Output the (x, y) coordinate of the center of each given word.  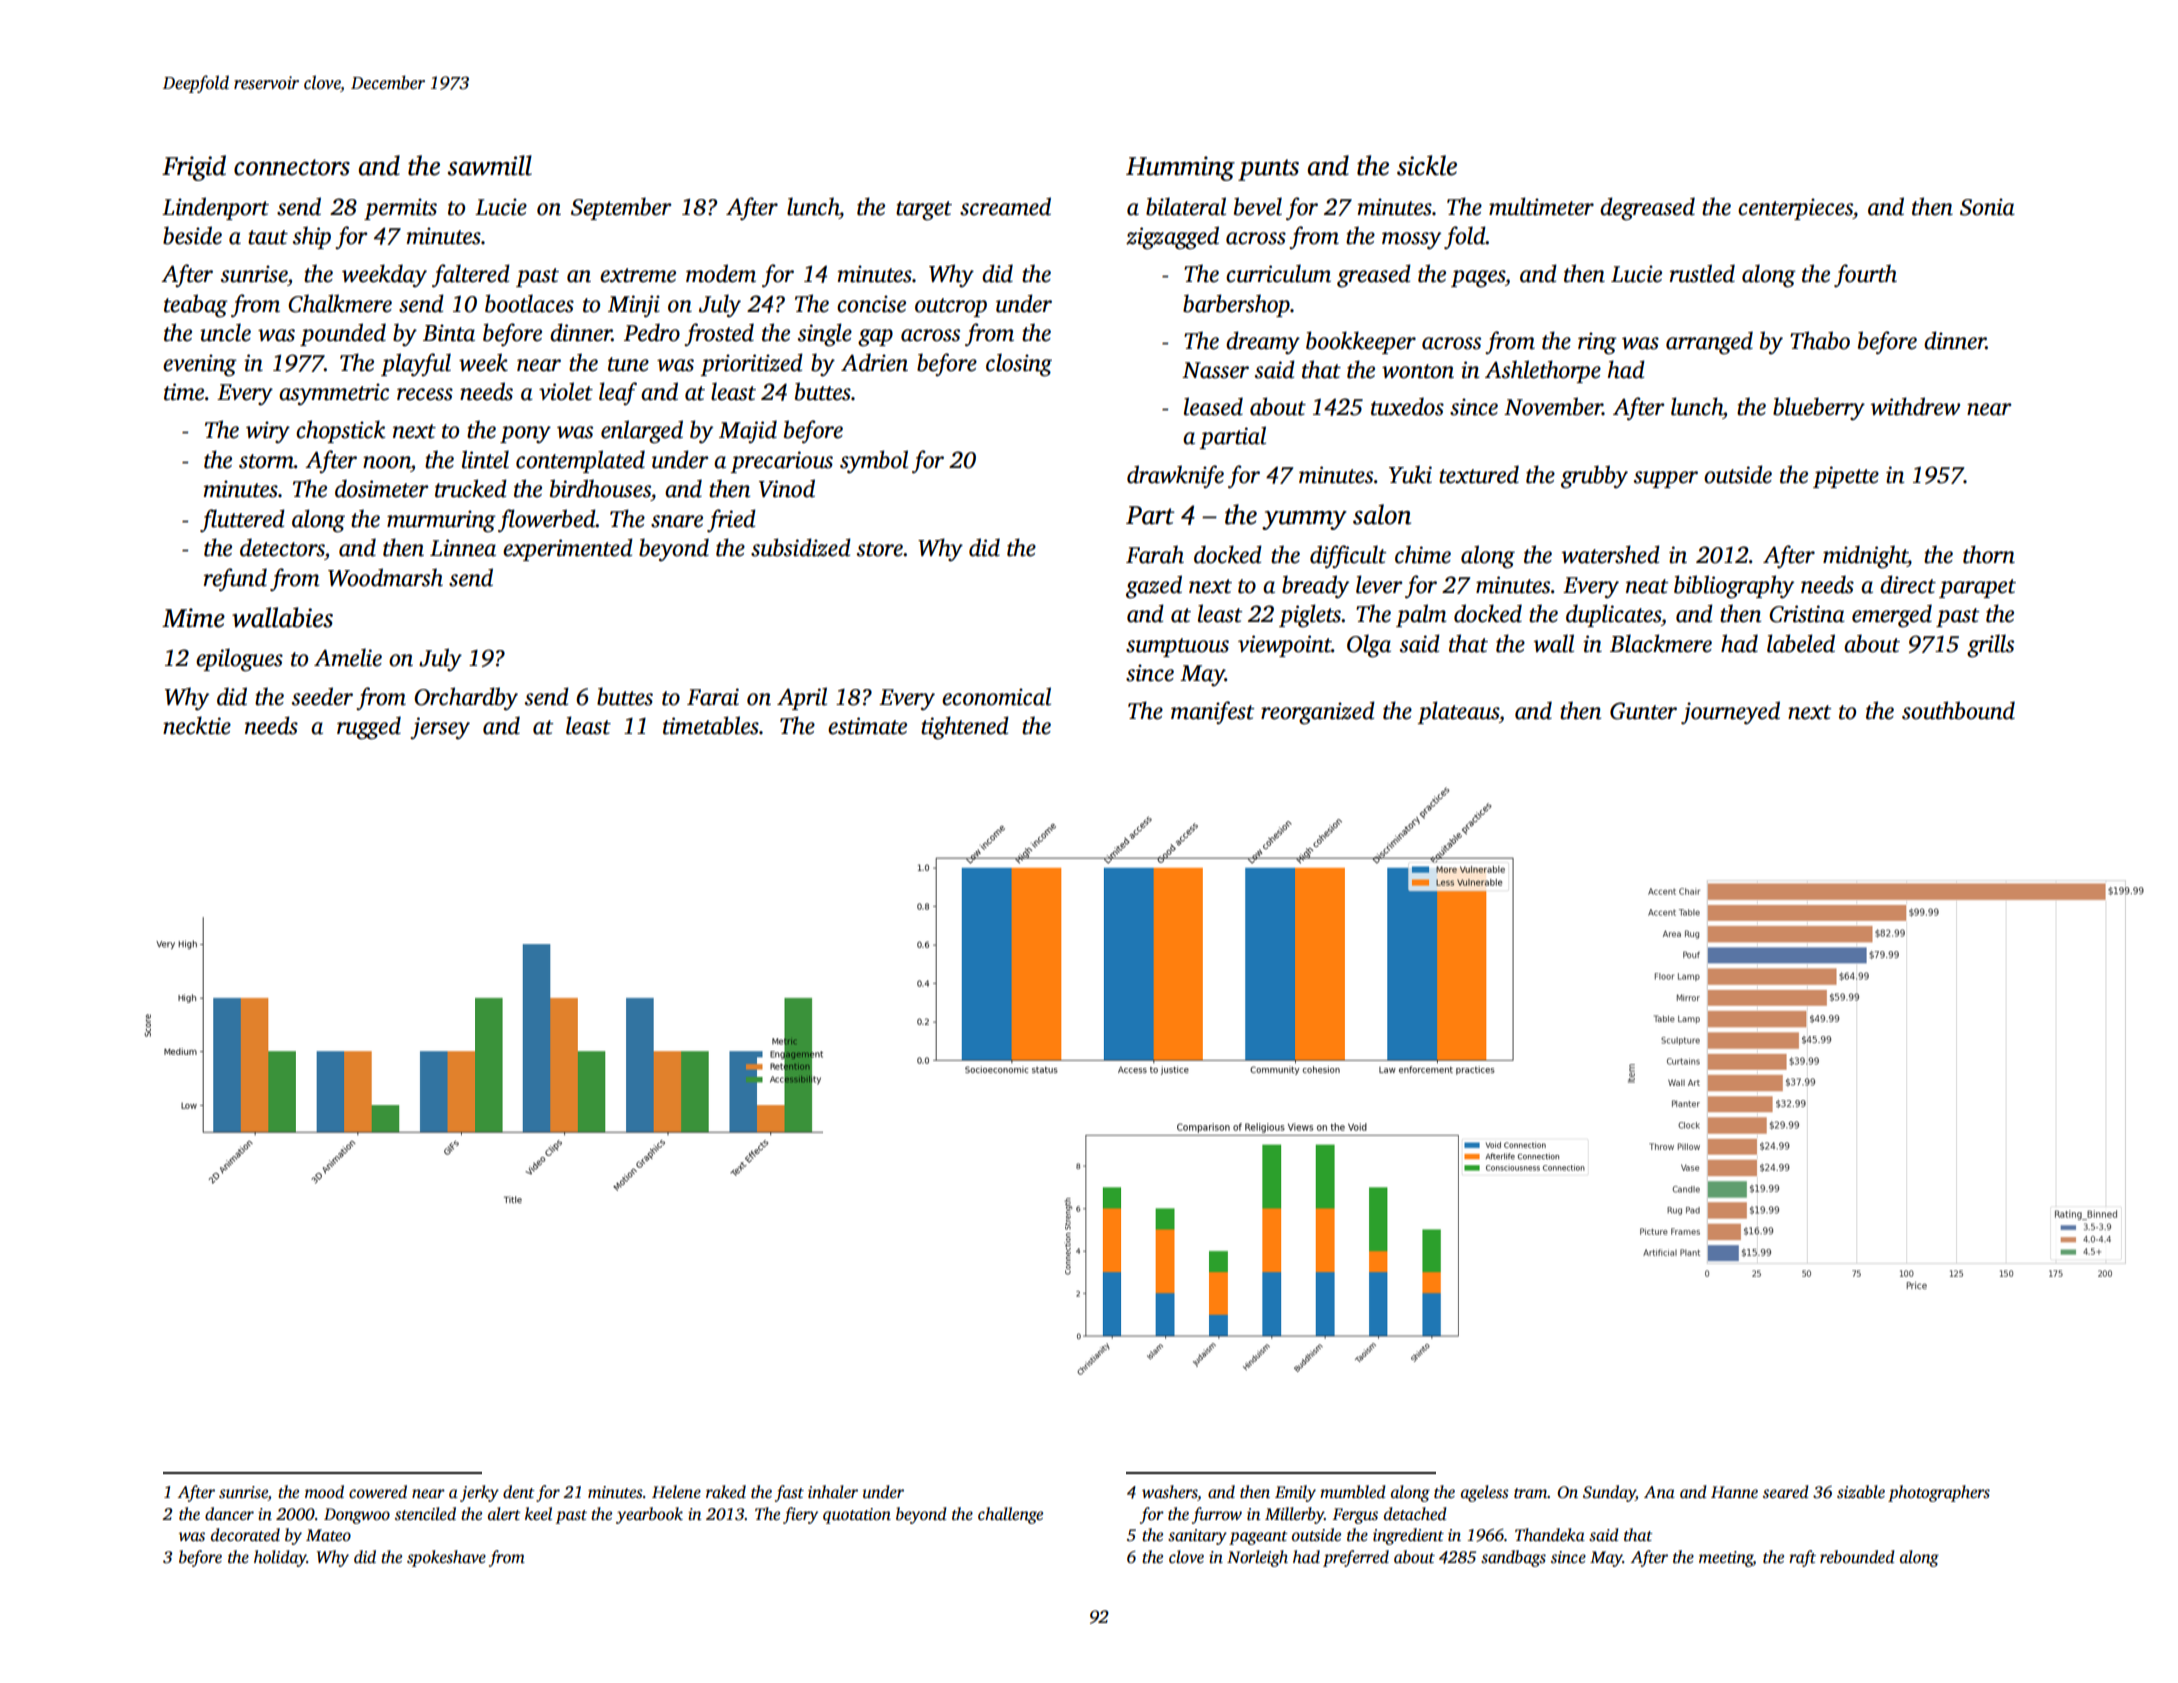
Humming (1180, 168)
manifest (1212, 712)
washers (1170, 1493)
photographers (1939, 1493)
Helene (676, 1492)
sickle (1427, 165)
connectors (292, 167)
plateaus (1458, 712)
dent (519, 1492)
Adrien (874, 362)
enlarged (642, 432)
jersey (440, 728)
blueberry (1819, 409)
